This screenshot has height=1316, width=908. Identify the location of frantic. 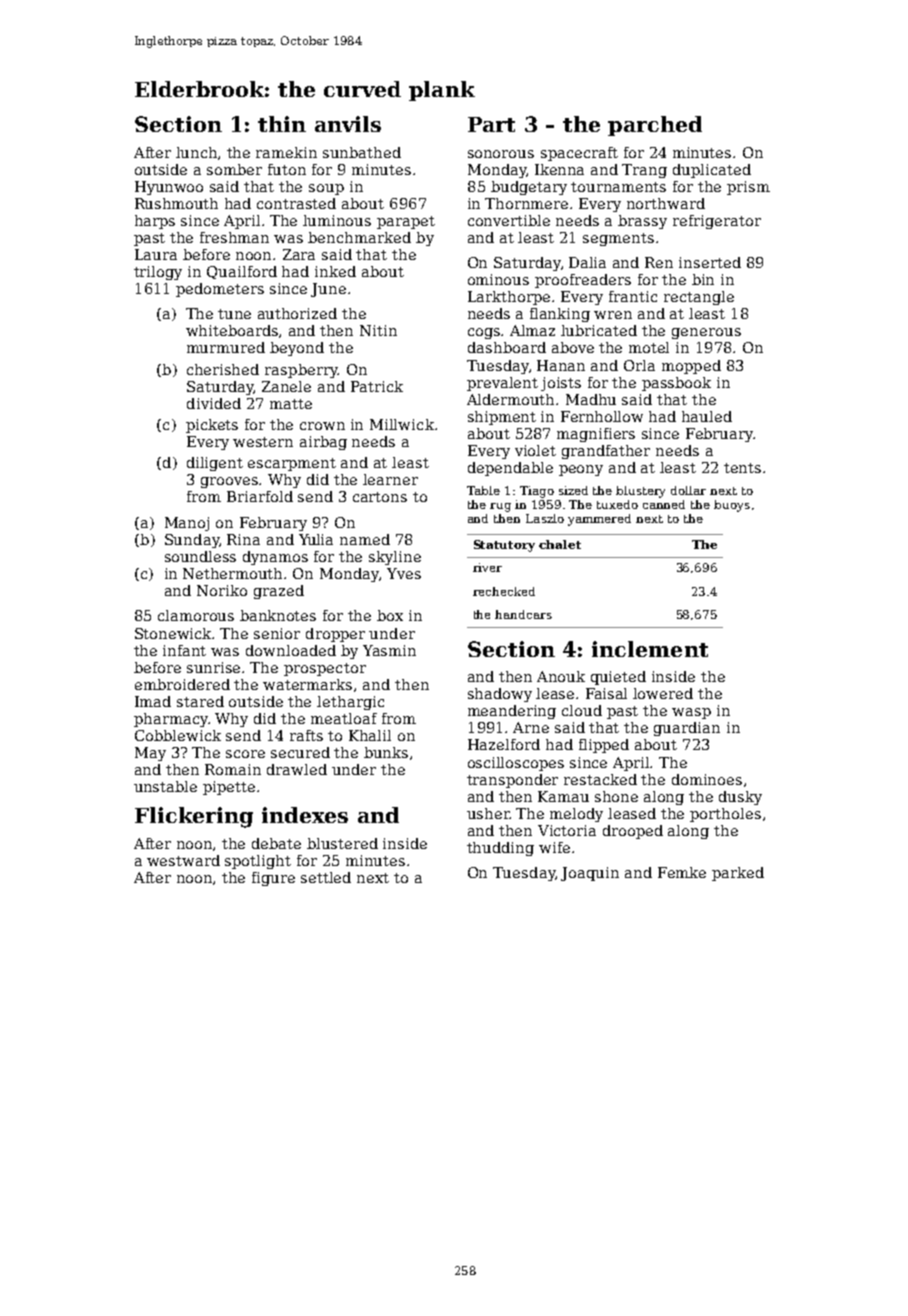
(633, 296).
